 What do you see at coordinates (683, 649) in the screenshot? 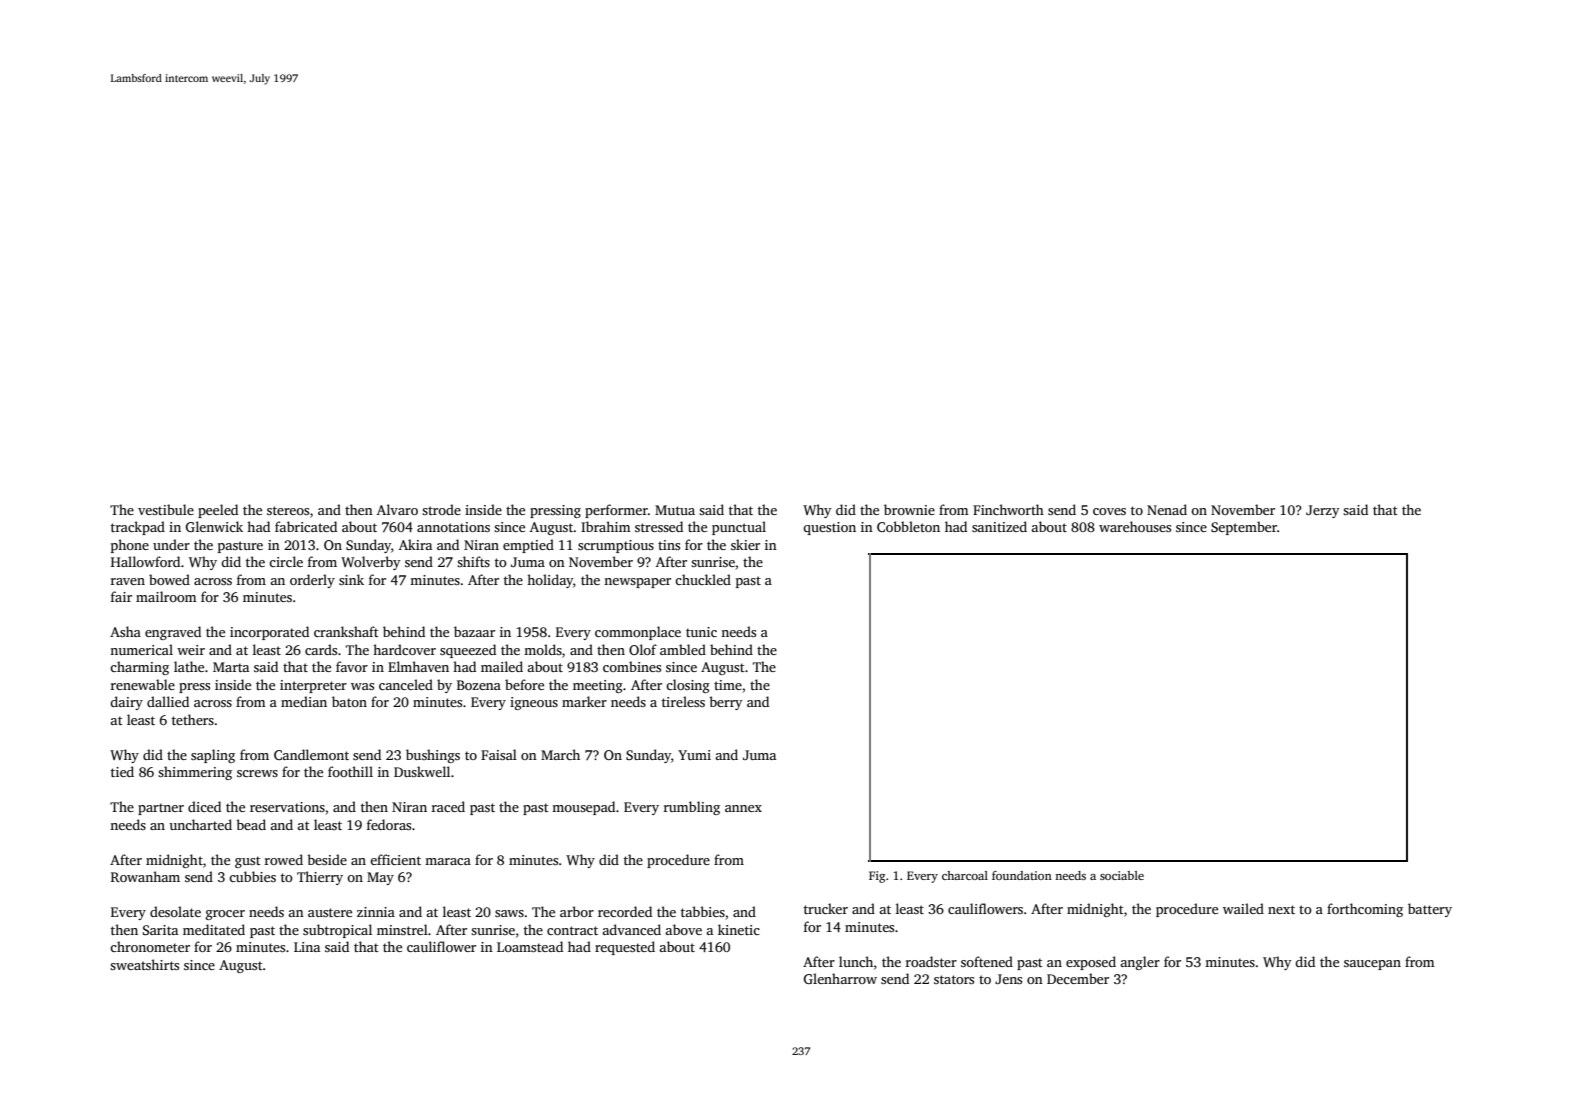
I see `ambled` at bounding box center [683, 649].
